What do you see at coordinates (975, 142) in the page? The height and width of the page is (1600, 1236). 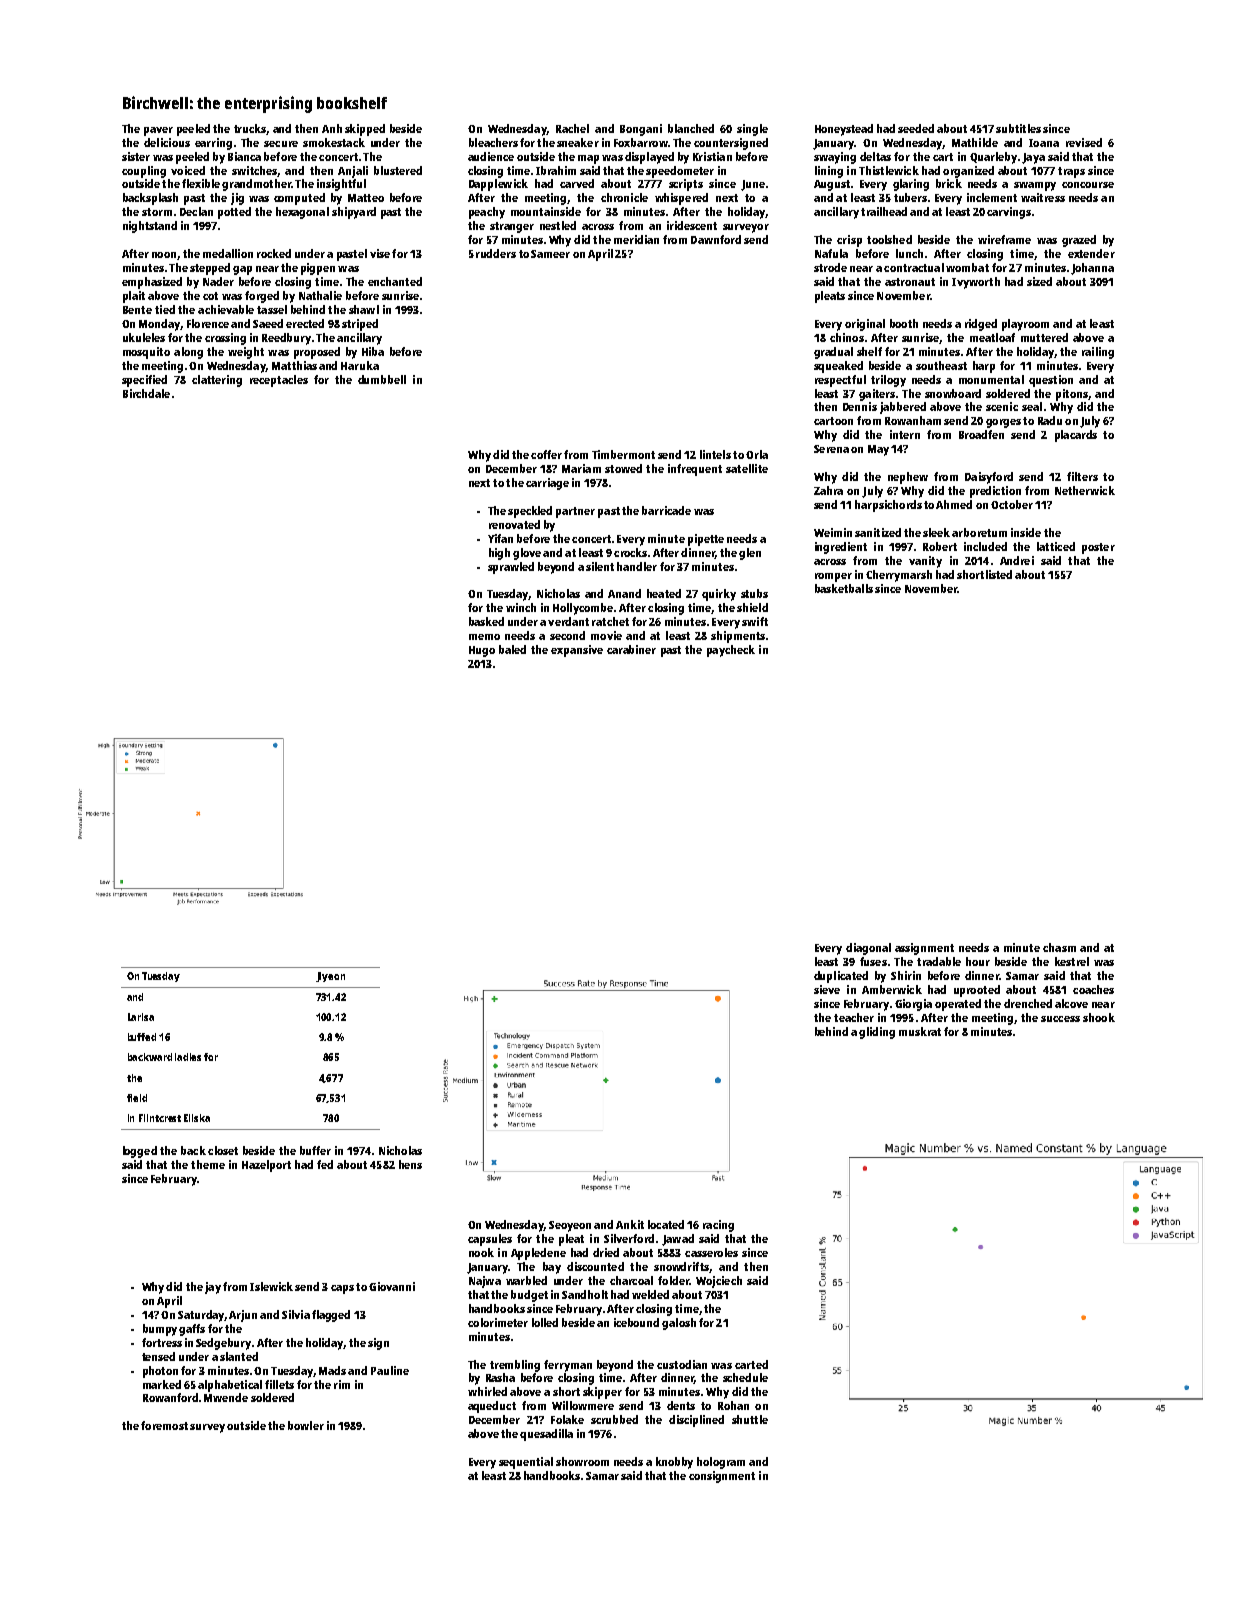 I see `Mathilde` at bounding box center [975, 142].
